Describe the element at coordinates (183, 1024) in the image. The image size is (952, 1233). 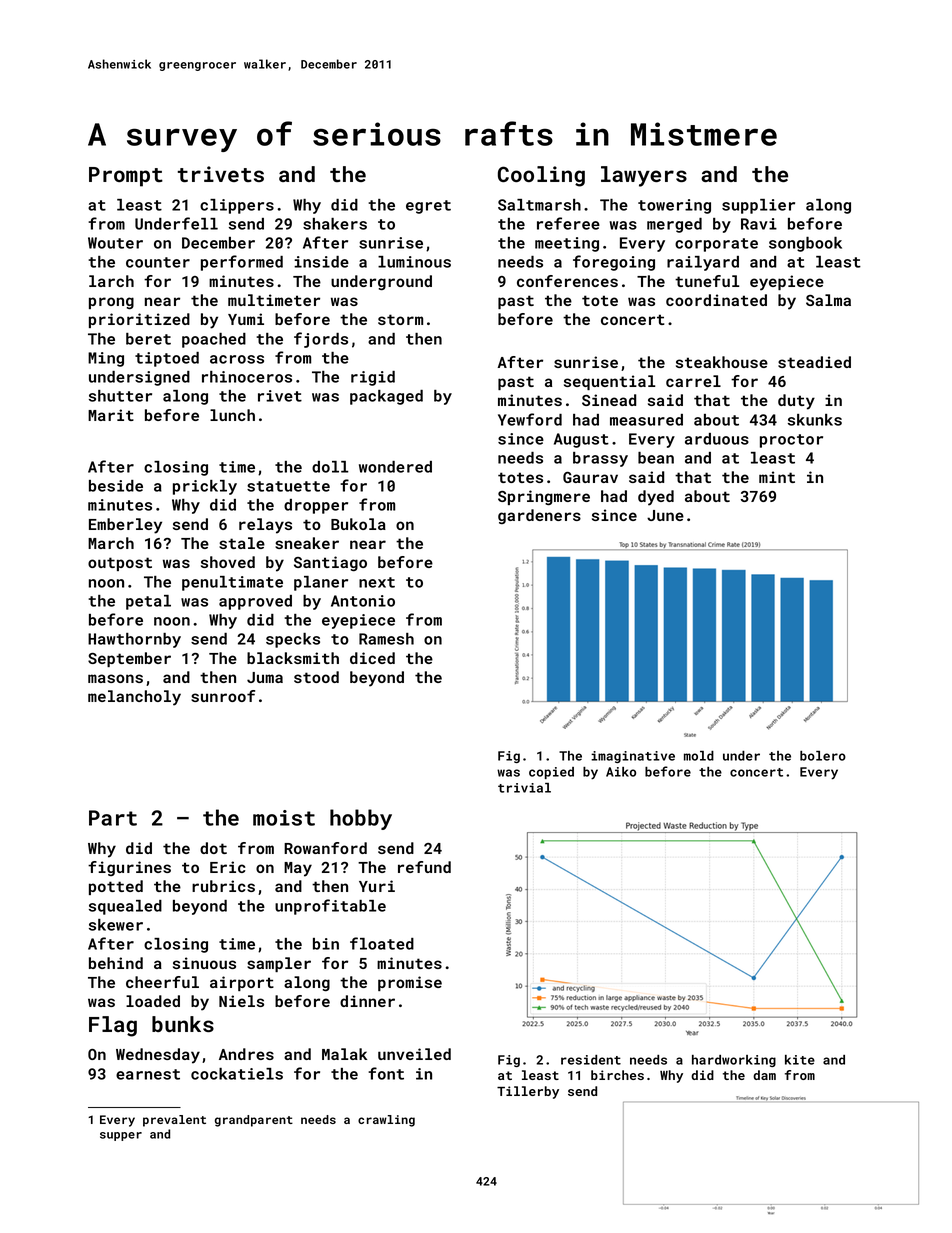
I see `bunks` at that location.
